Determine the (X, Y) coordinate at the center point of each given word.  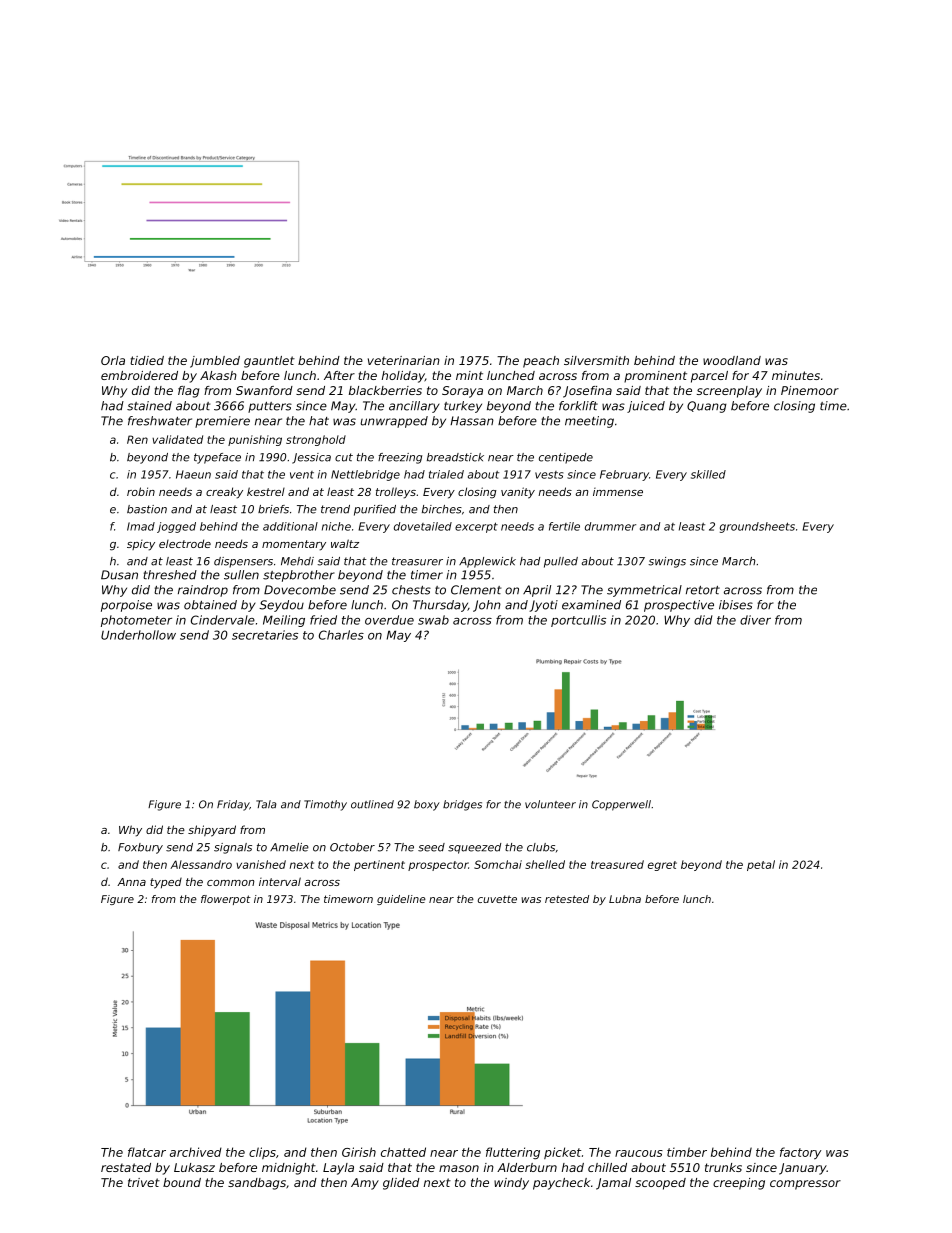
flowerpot (226, 900)
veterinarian (404, 360)
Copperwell (621, 805)
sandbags (257, 1184)
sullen (241, 575)
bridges (462, 805)
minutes (796, 375)
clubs (541, 847)
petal (761, 865)
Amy (365, 1184)
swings (667, 562)
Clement (476, 590)
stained (149, 406)
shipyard (212, 831)
